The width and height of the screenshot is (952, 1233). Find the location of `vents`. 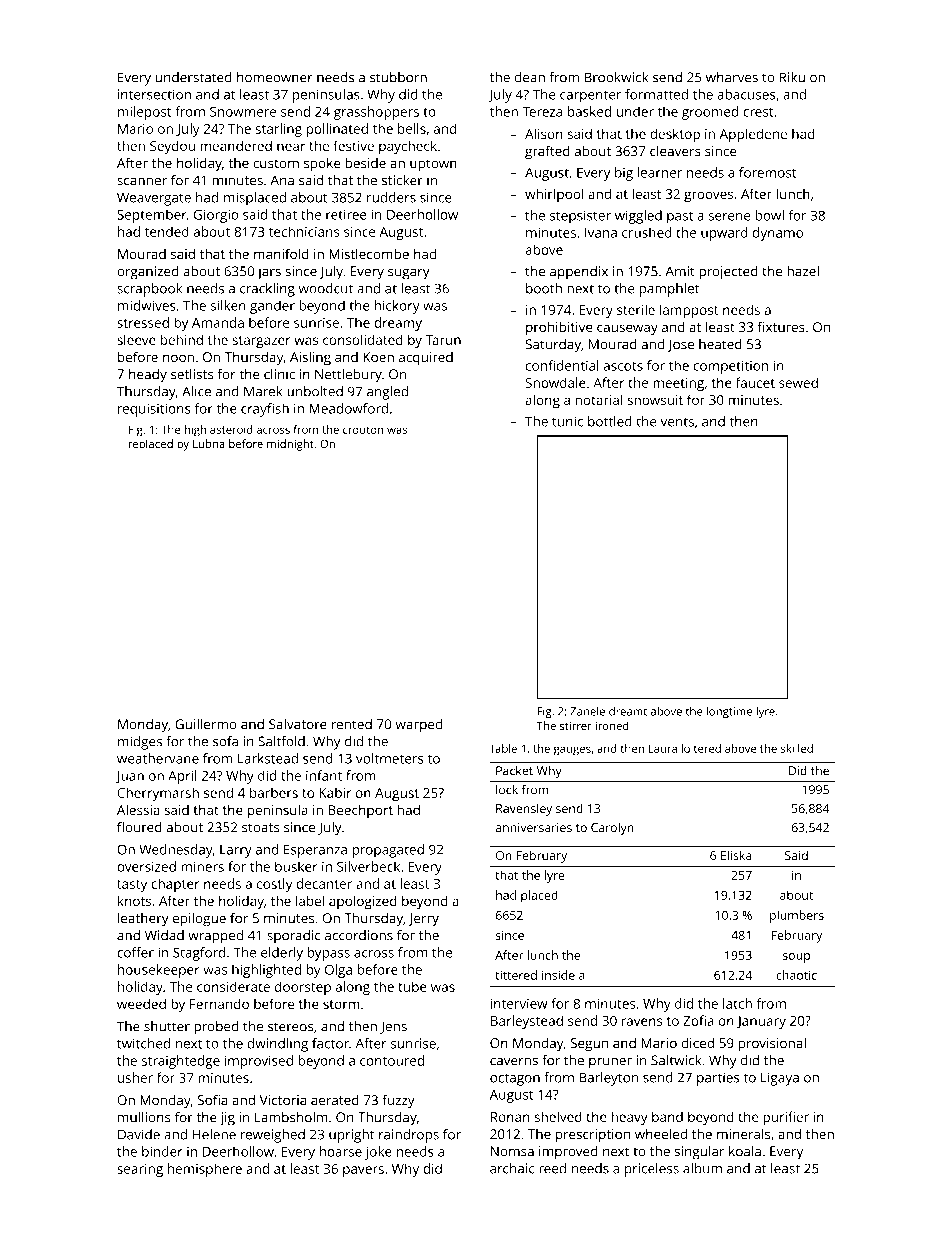

vents is located at coordinates (677, 422).
